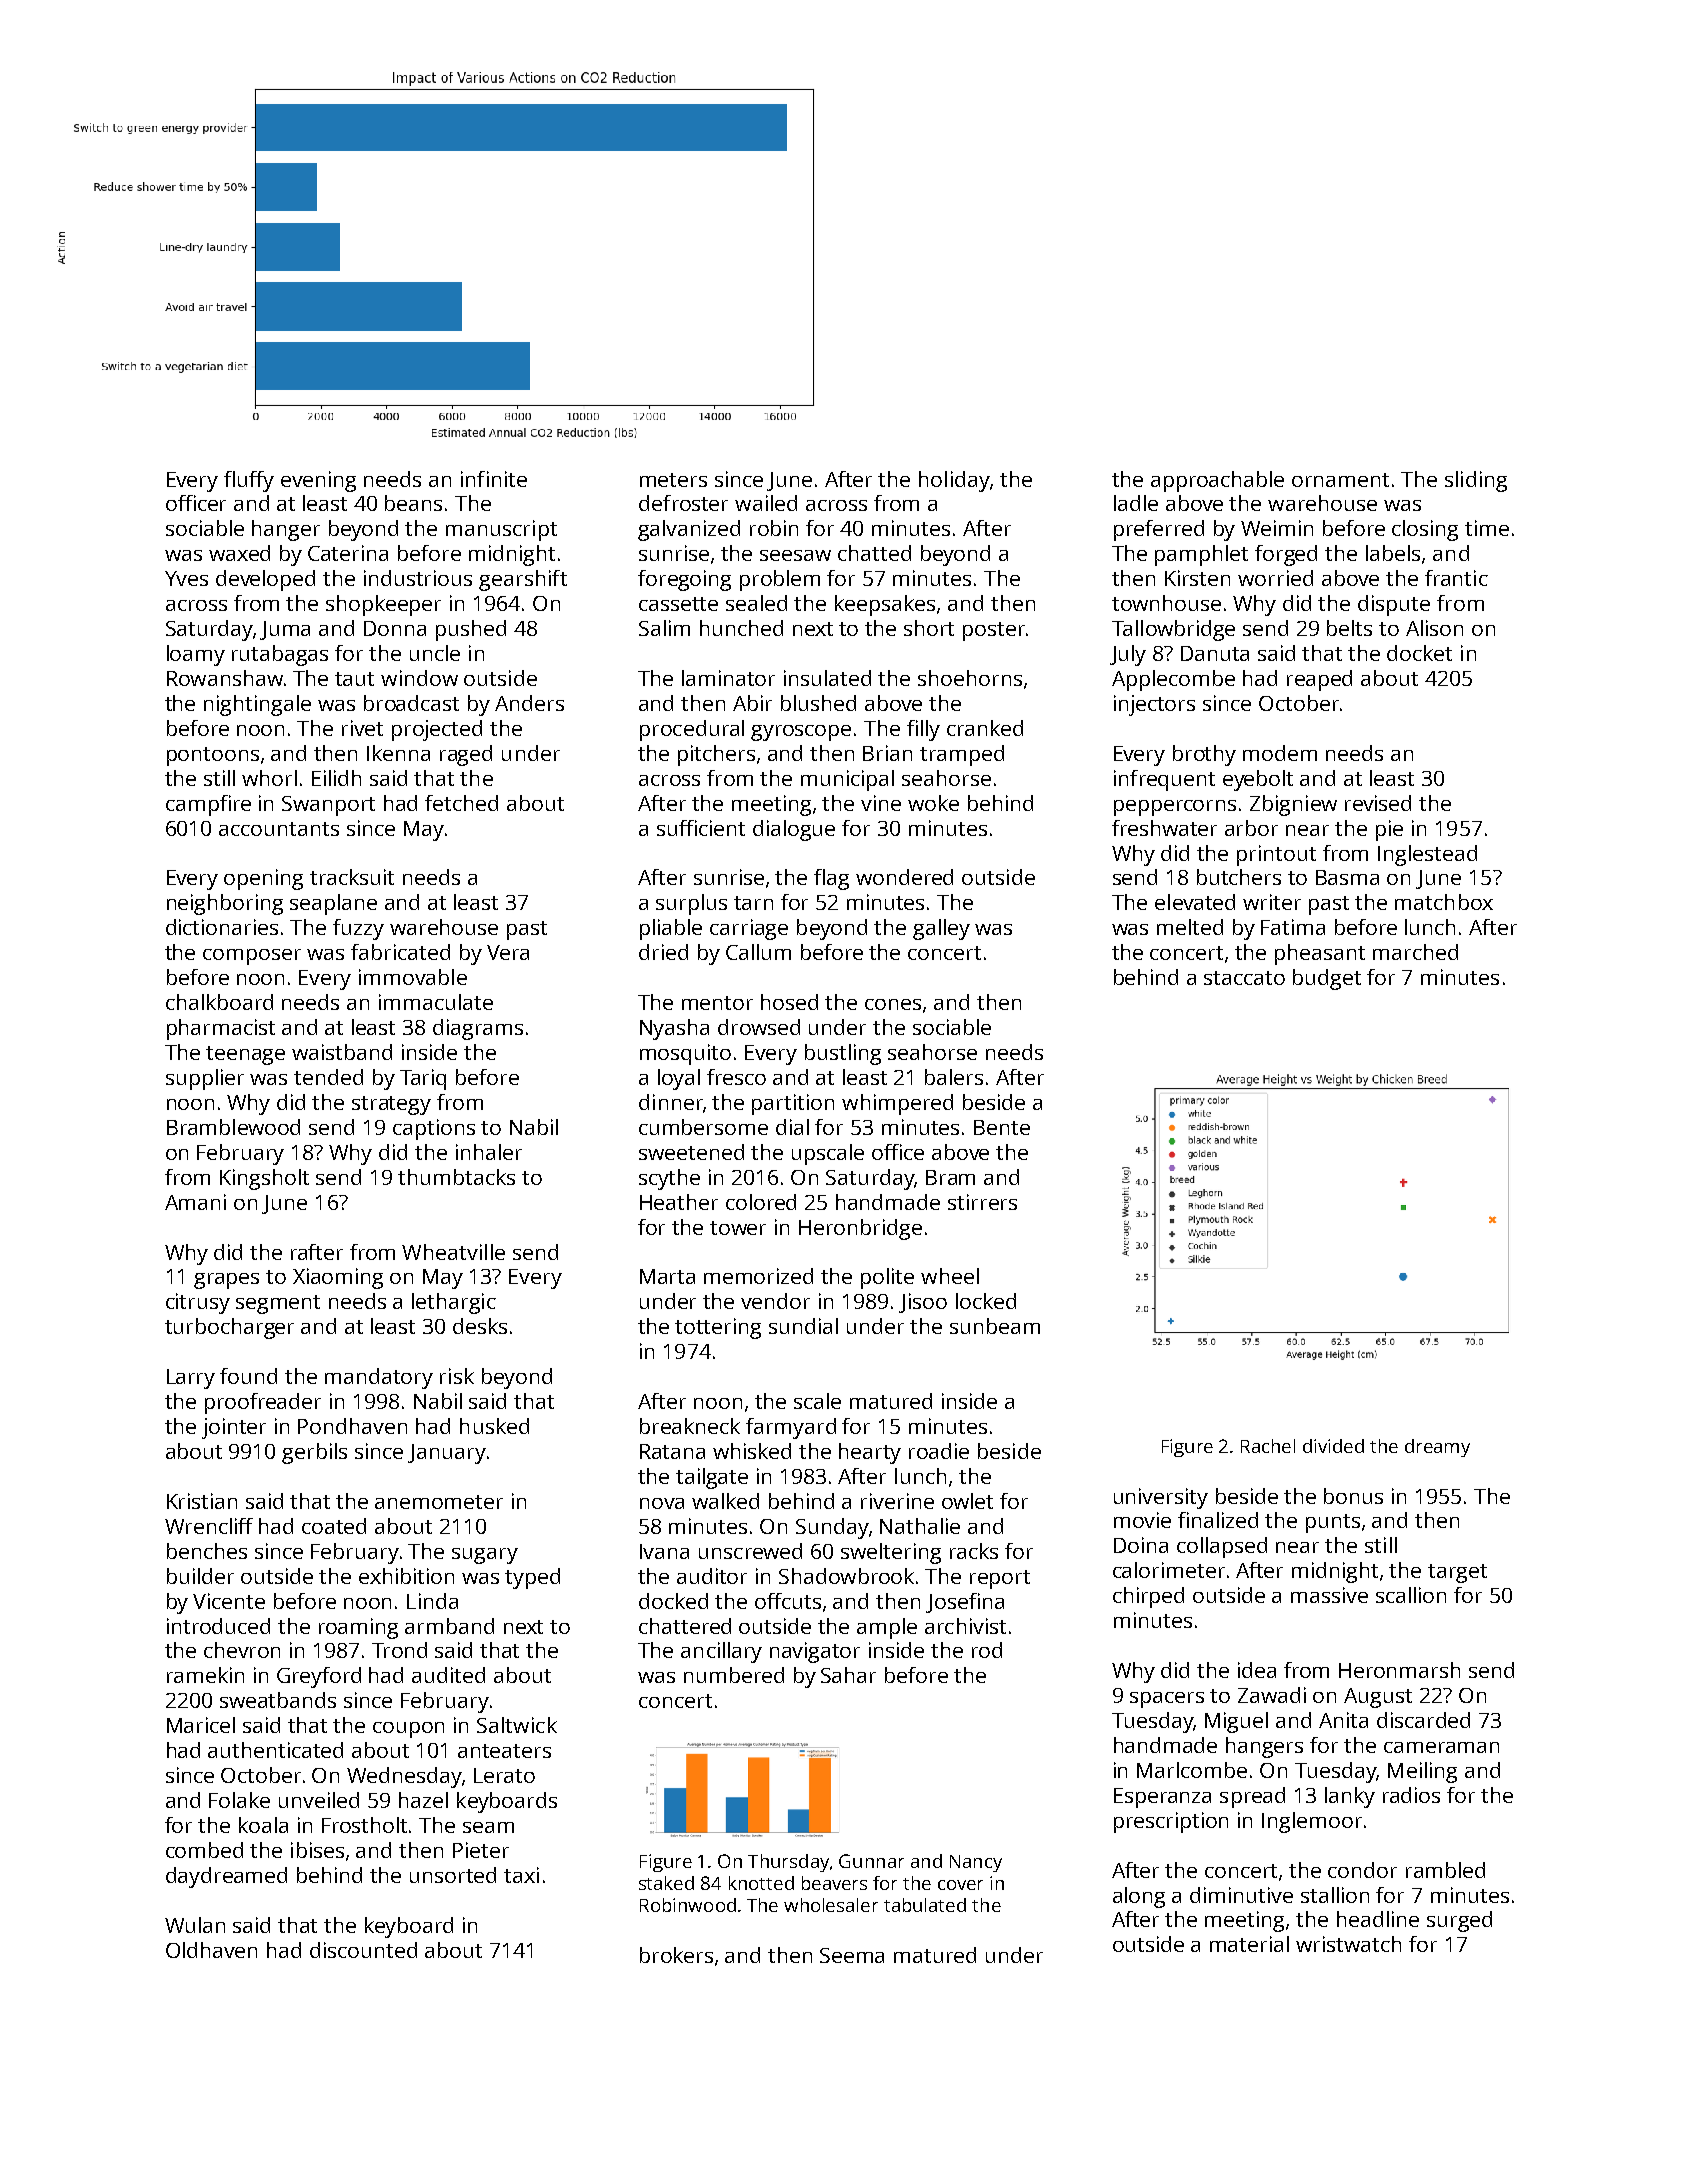 This screenshot has width=1683, height=2178. I want to click on desks, so click(480, 1326).
